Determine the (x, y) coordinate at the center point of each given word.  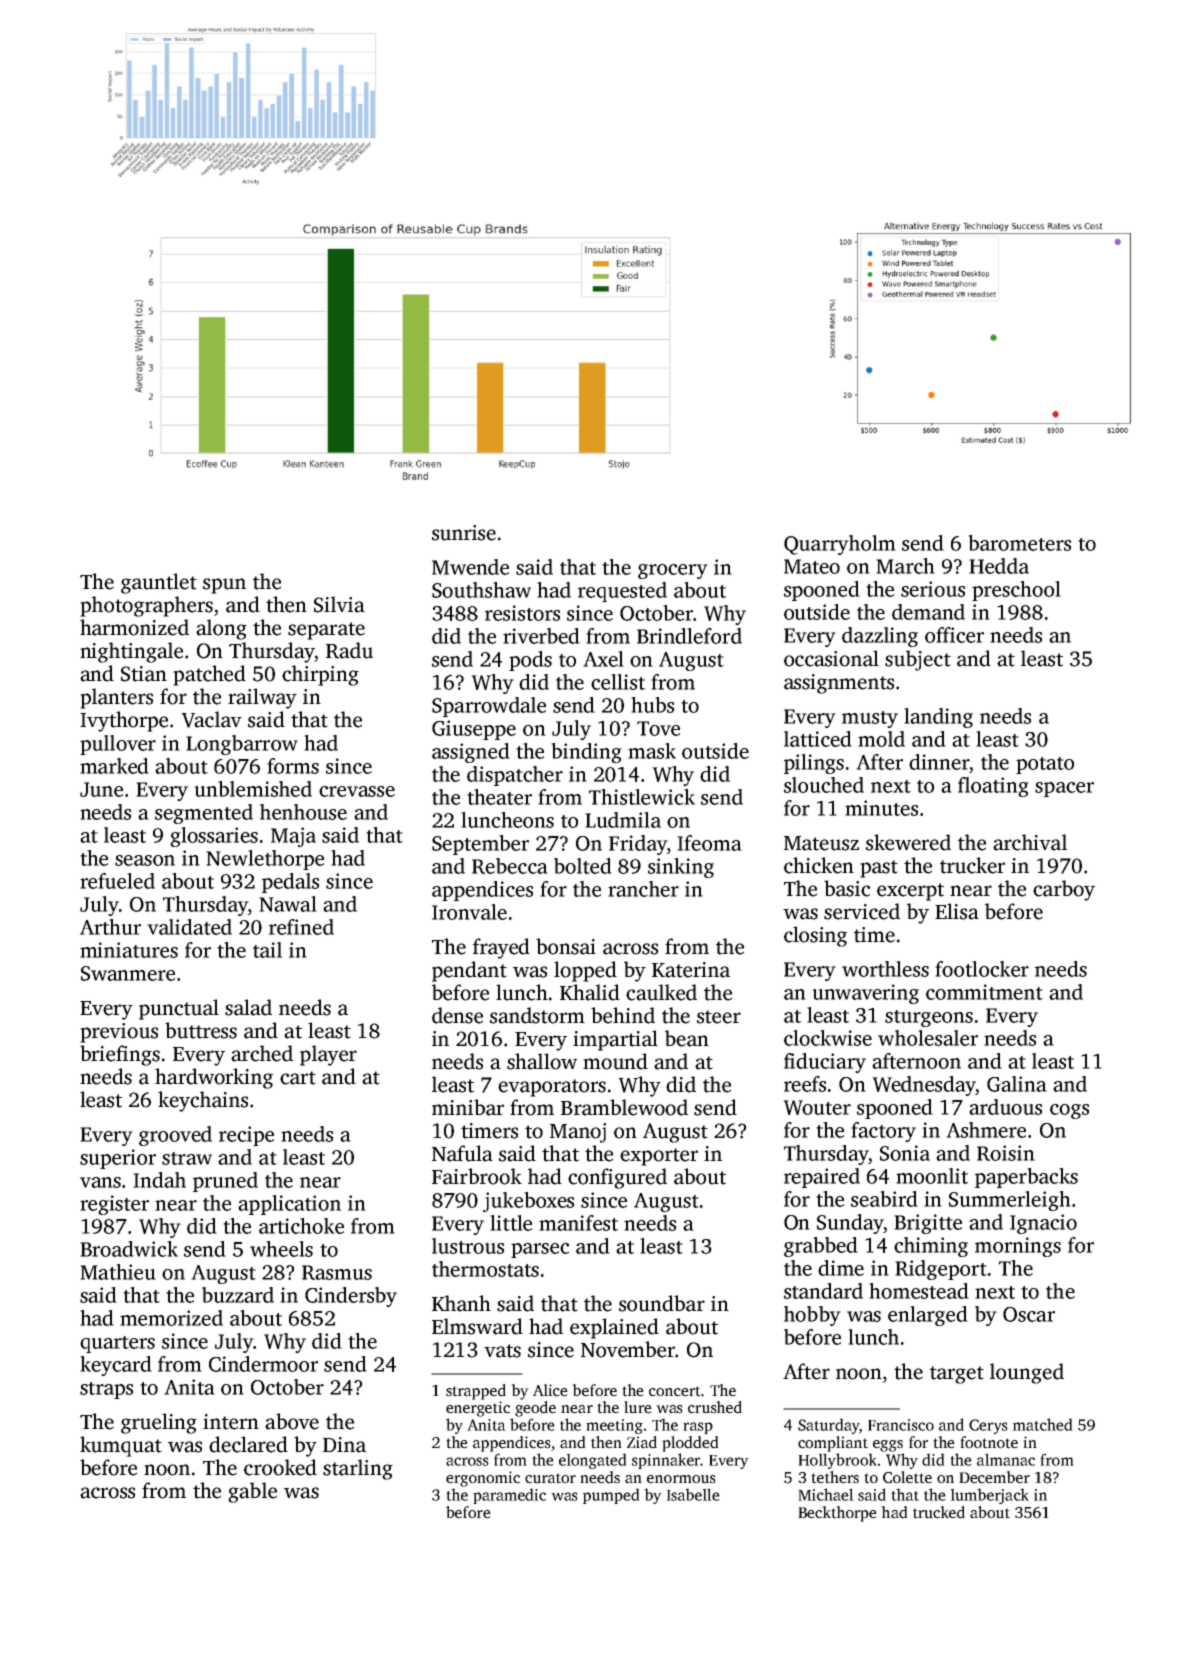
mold (881, 739)
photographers (146, 606)
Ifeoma (709, 843)
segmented (204, 814)
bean (687, 1038)
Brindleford (689, 636)
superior (118, 1159)
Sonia (905, 1153)
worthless (885, 969)
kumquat (121, 1446)
